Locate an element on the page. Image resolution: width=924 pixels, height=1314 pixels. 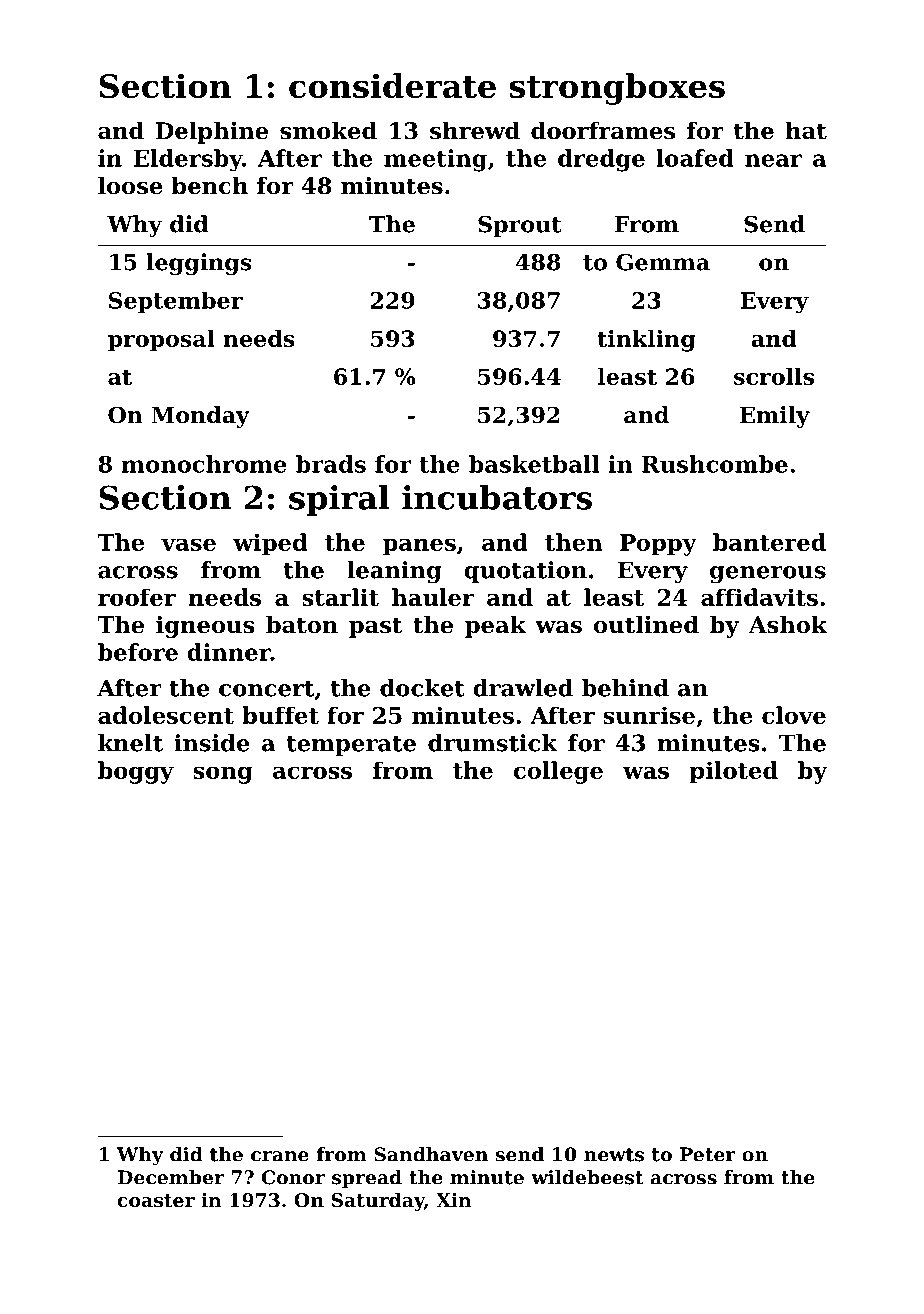
coaster is located at coordinates (156, 1201).
